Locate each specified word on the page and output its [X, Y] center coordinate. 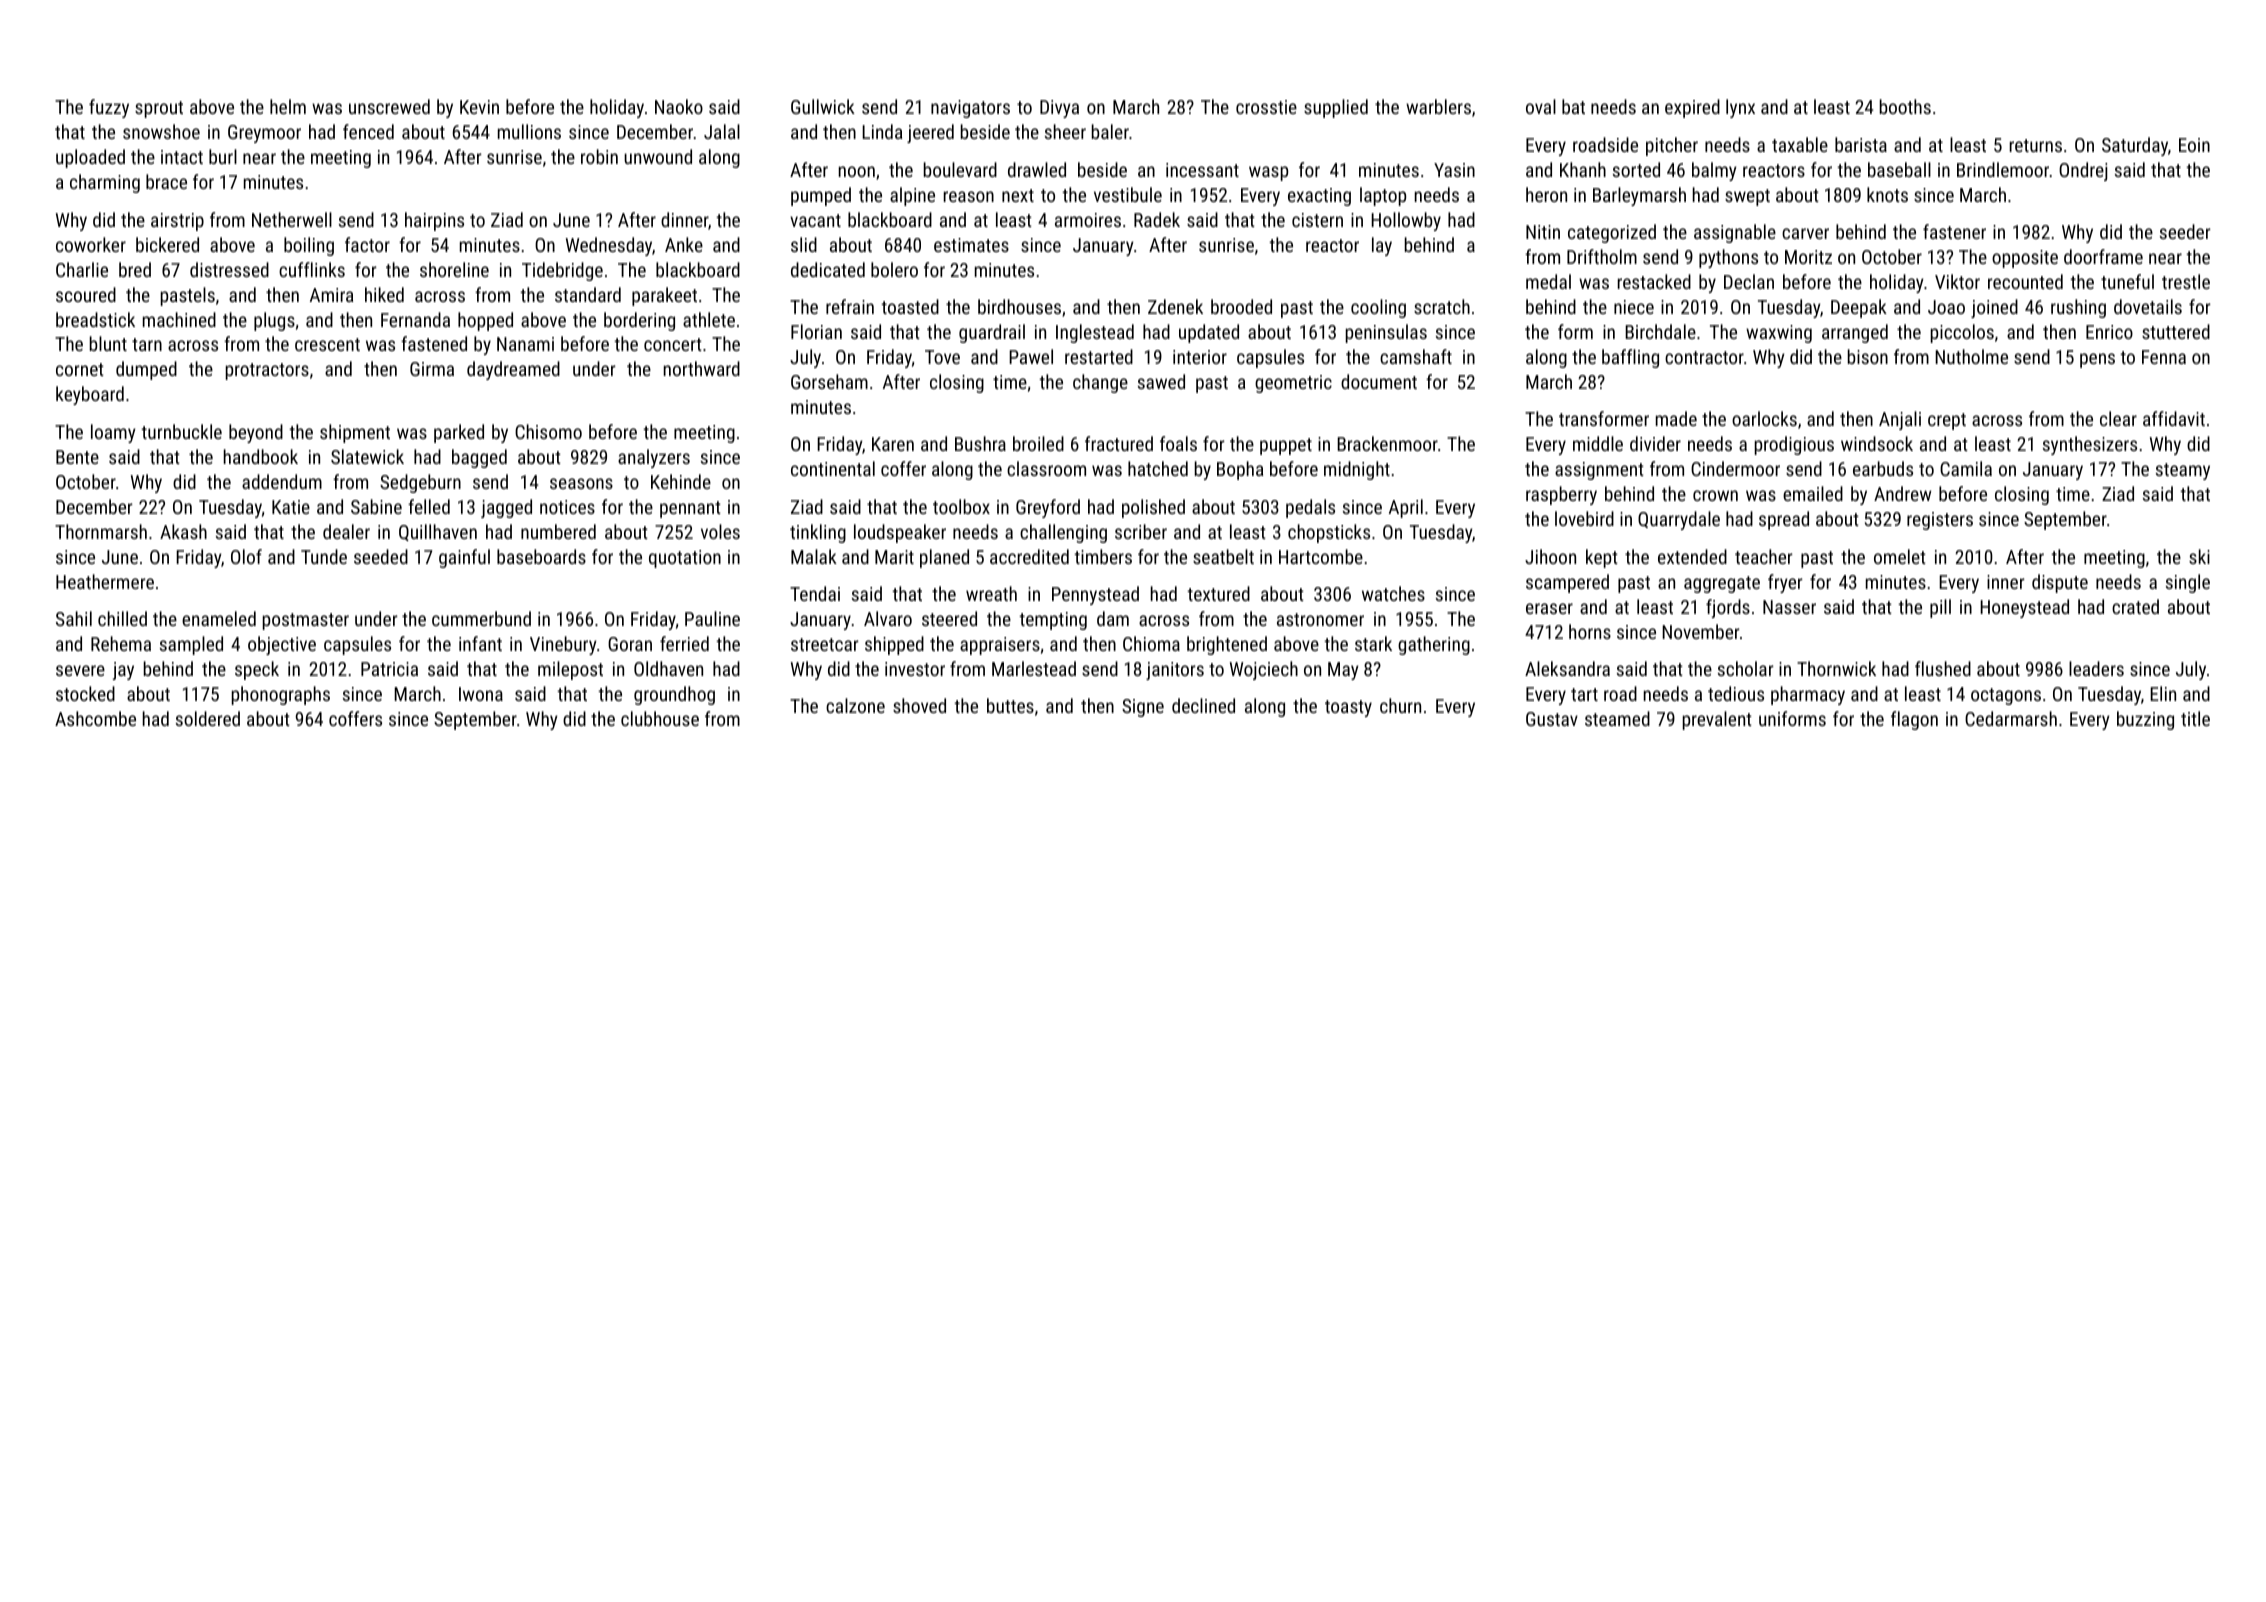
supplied [1336, 108]
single [2188, 583]
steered [949, 618]
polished [1153, 508]
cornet [80, 369]
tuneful [2127, 281]
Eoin [2194, 145]
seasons [581, 483]
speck [257, 670]
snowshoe [161, 131]
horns [1590, 631]
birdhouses [1019, 306]
